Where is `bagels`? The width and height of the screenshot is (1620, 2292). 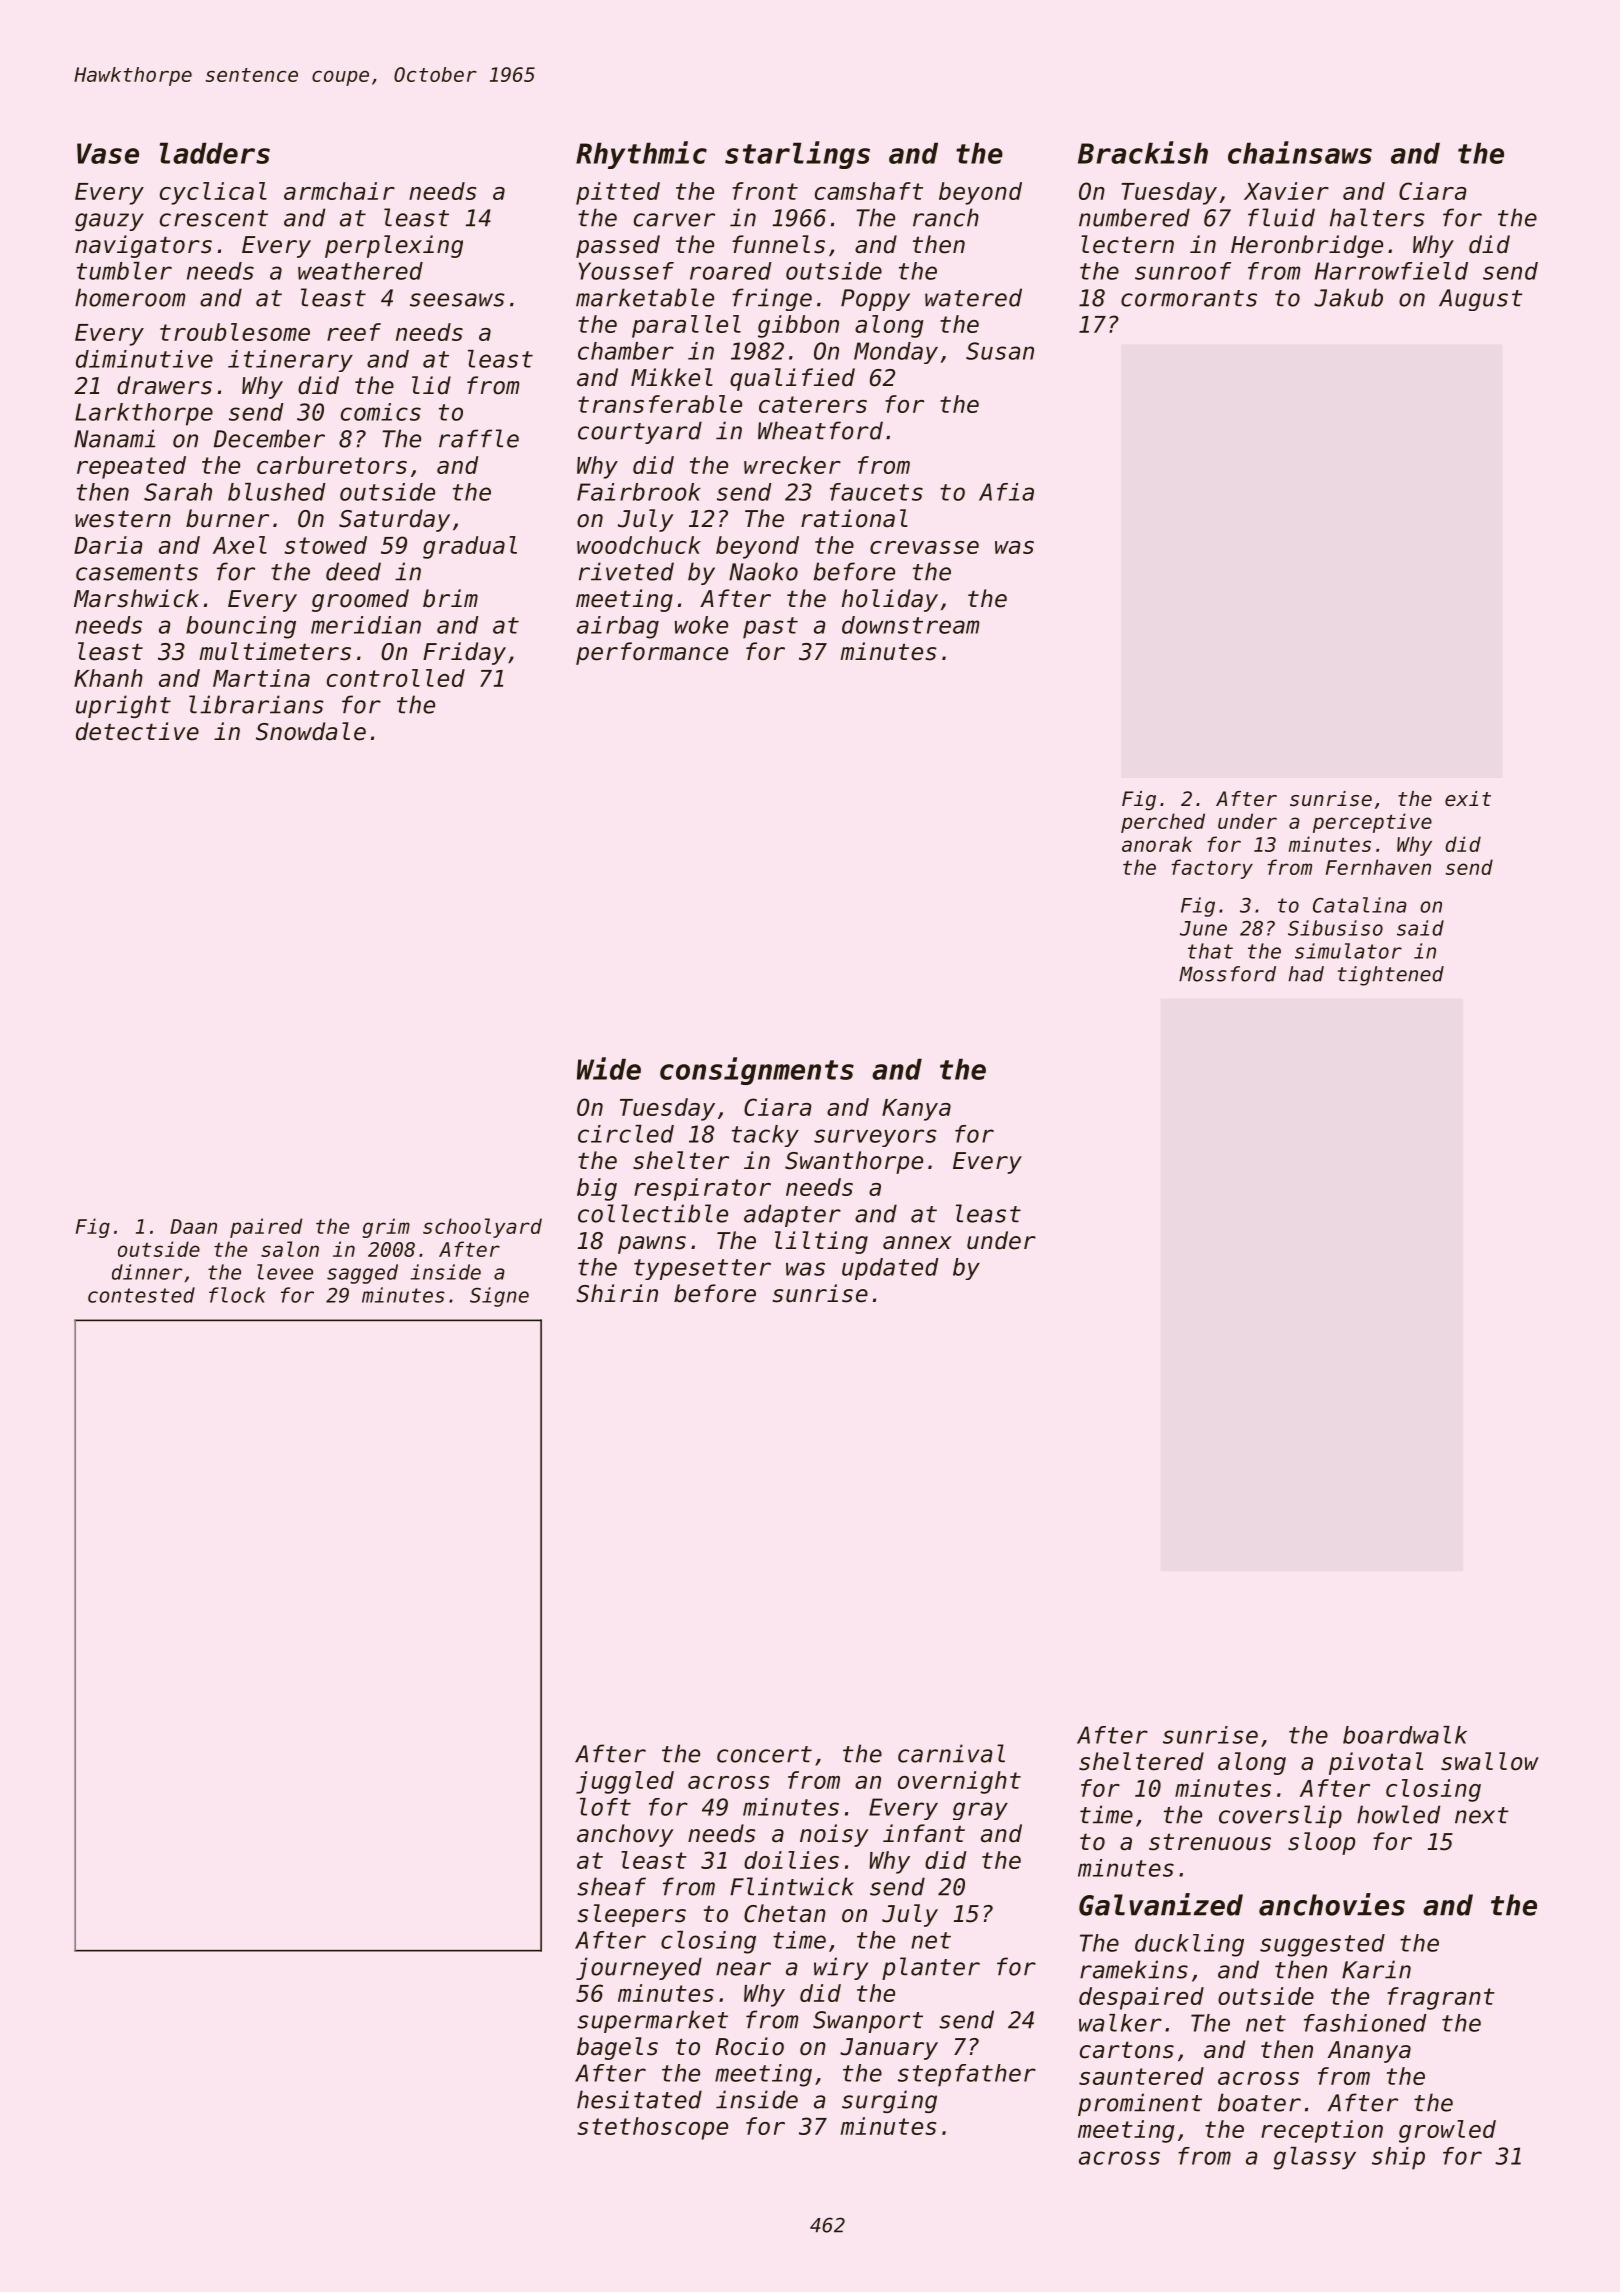 bagels is located at coordinates (617, 2048).
